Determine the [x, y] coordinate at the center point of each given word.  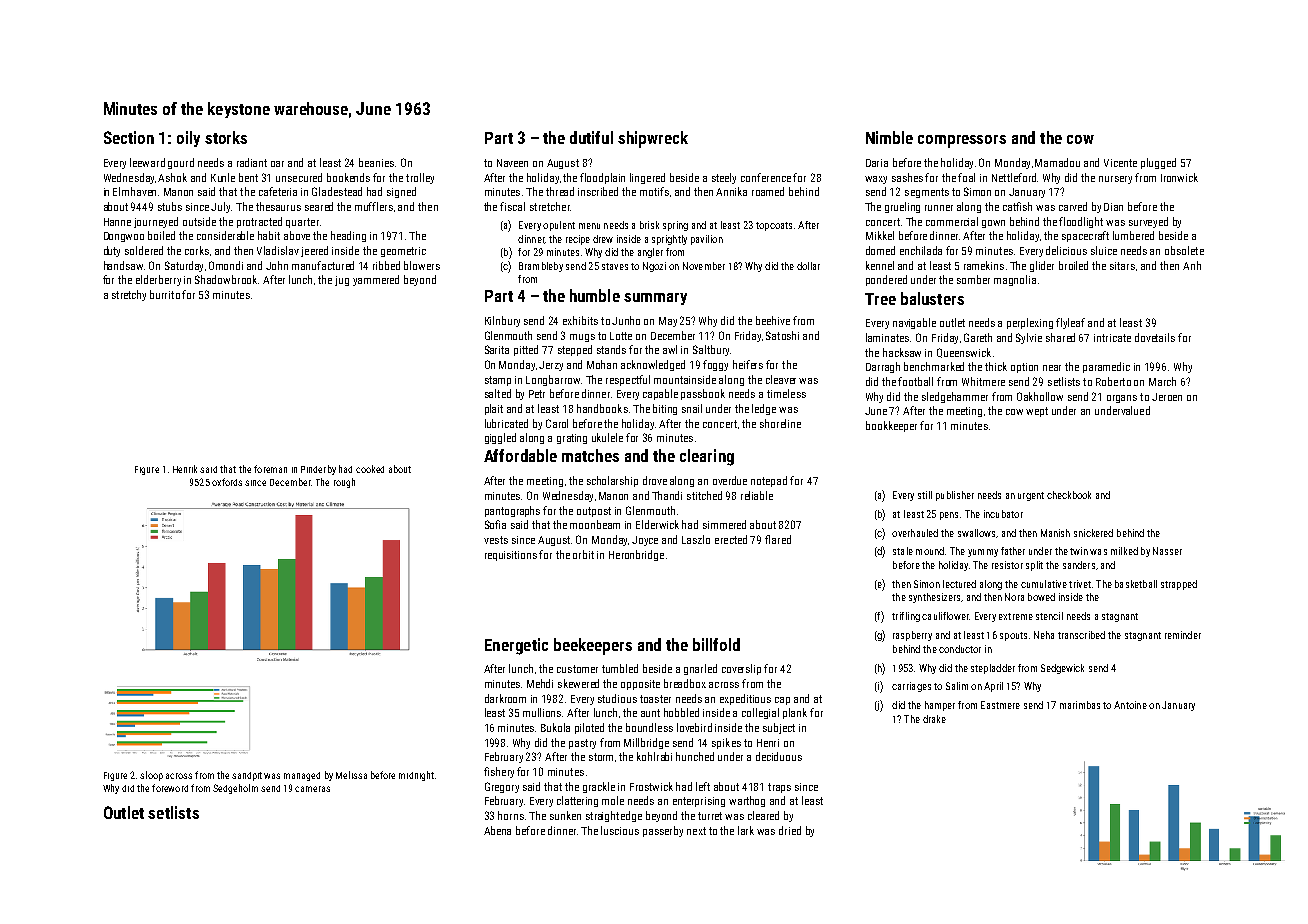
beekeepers [593, 646]
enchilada [921, 250]
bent [248, 177]
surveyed [1148, 222]
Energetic [516, 646]
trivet [1080, 584]
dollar [808, 266]
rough [344, 483]
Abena [497, 830]
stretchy [129, 295]
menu [589, 226]
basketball [1136, 584]
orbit [583, 554]
